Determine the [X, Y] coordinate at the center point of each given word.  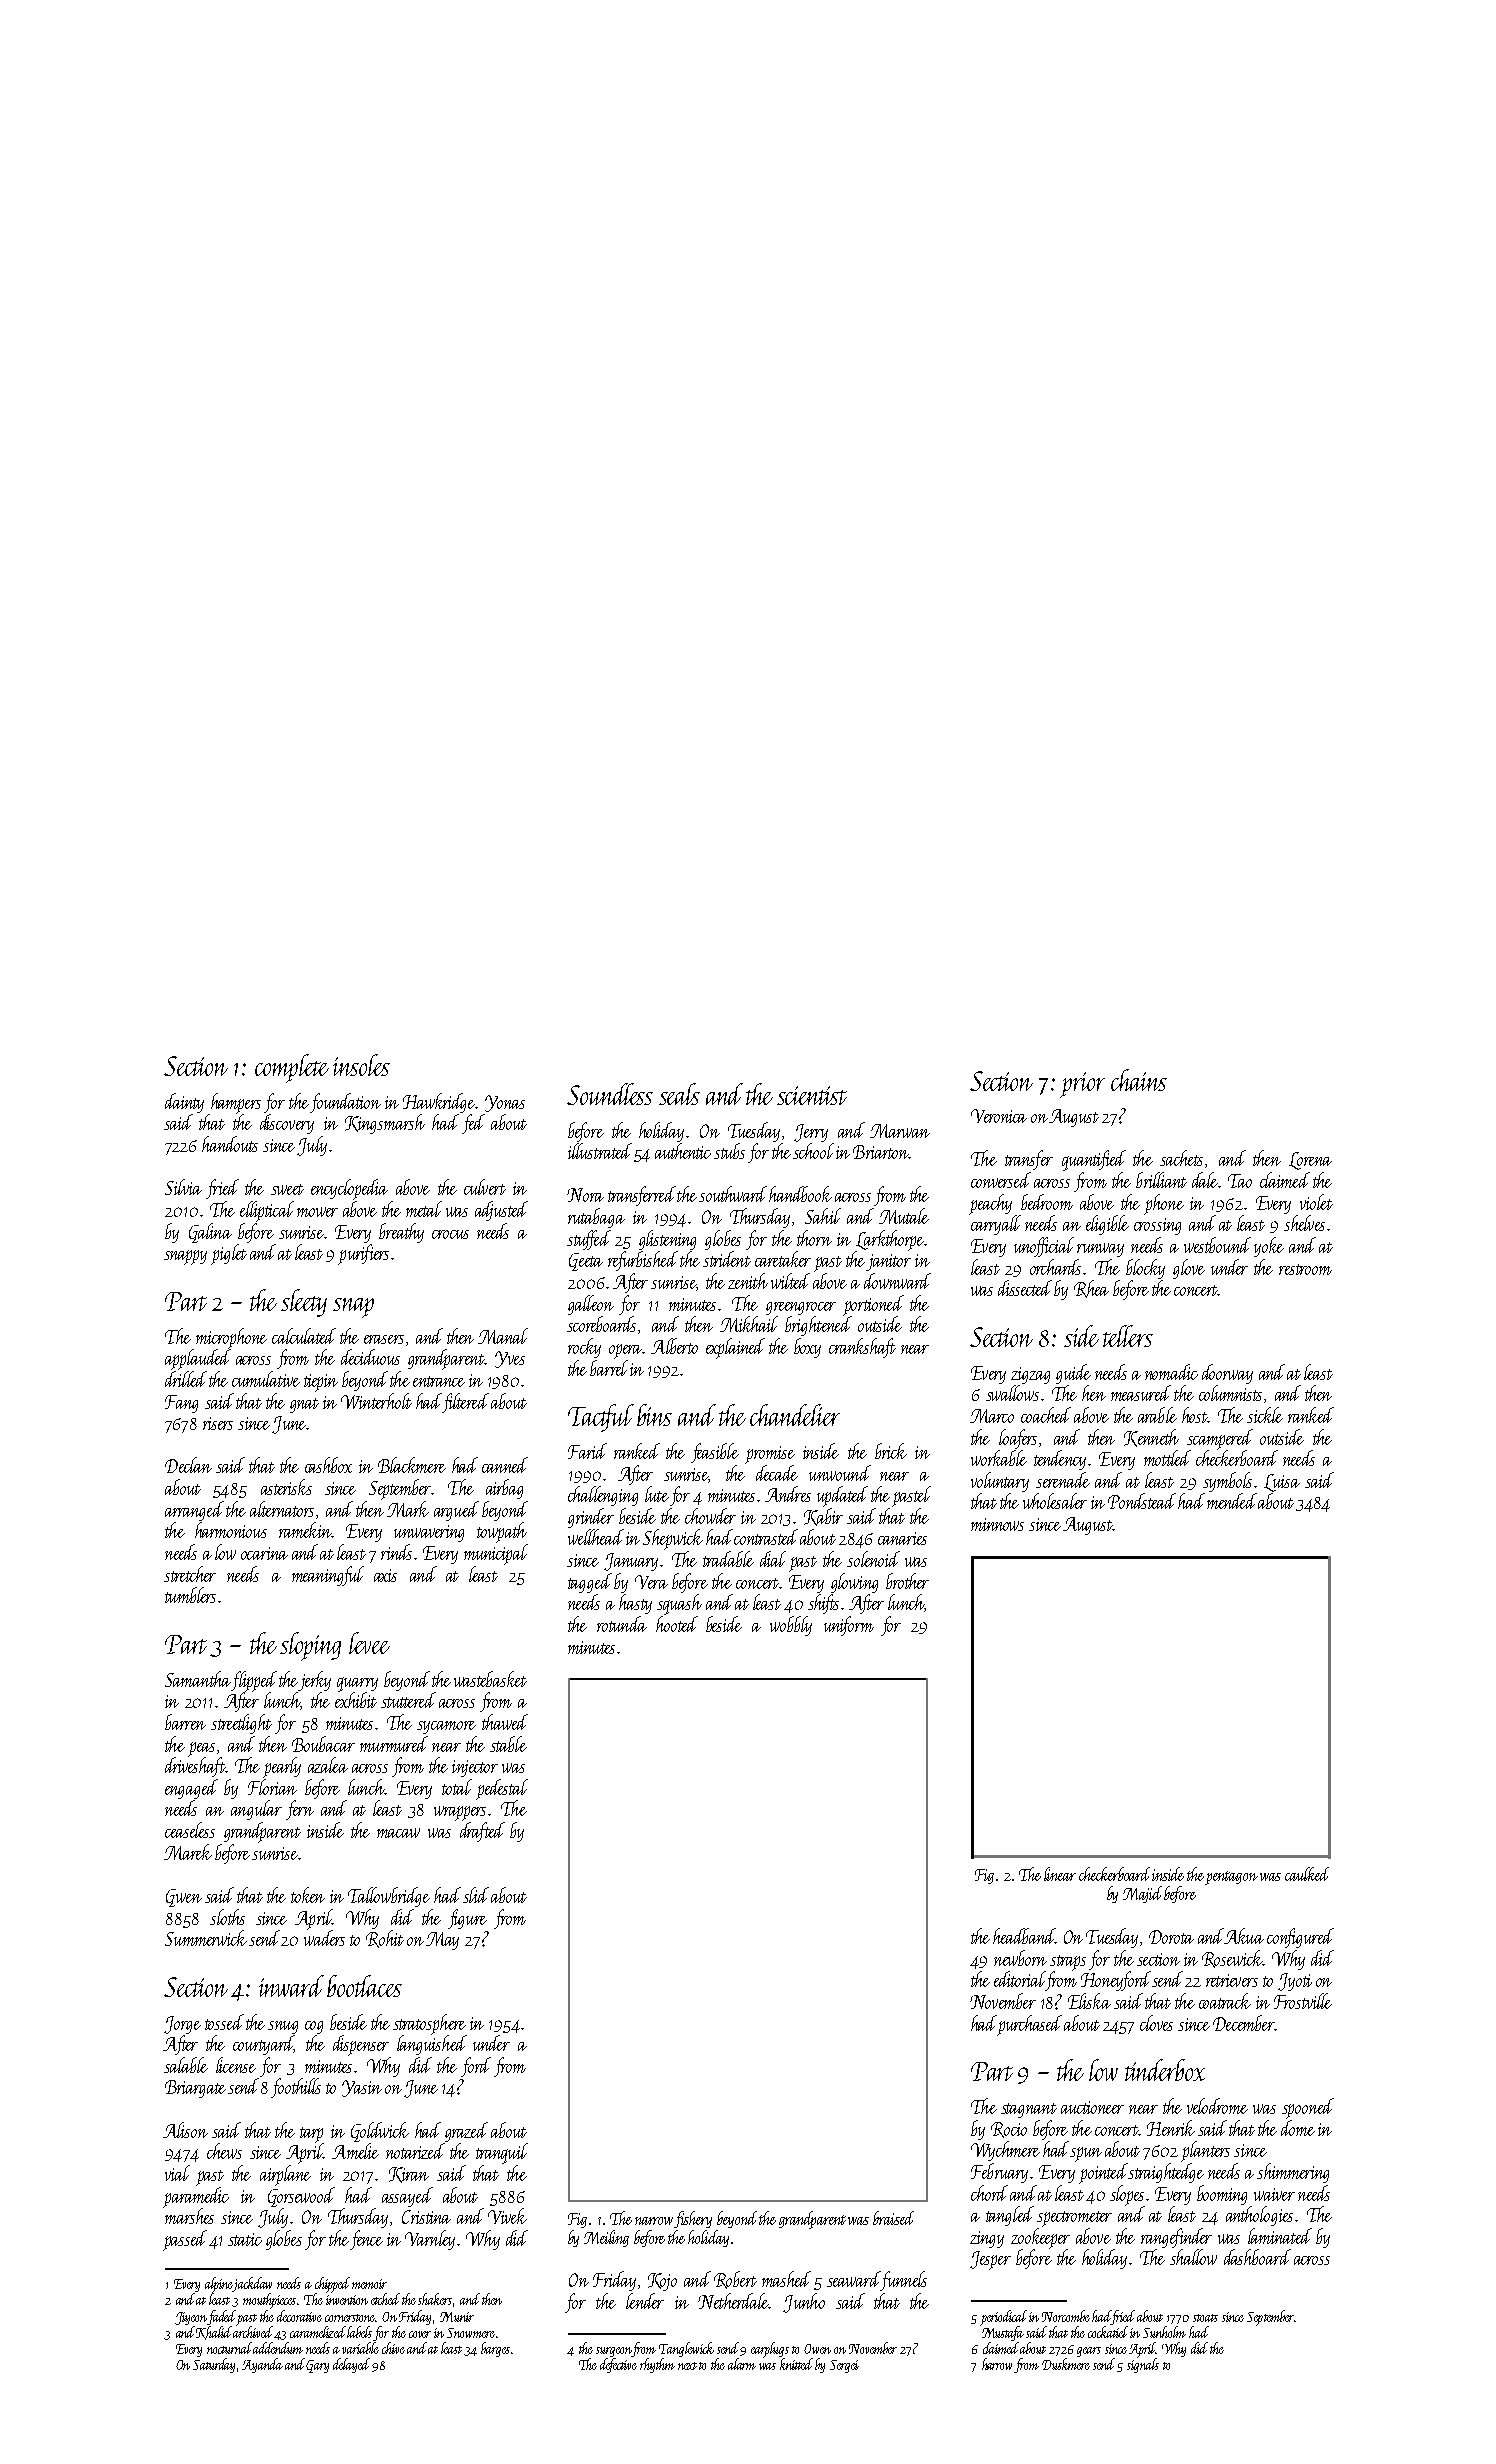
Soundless [610, 1094]
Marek [188, 1852]
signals [1143, 2365]
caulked [1307, 1874]
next [687, 2366]
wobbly [791, 1626]
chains [1139, 1080]
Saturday [214, 2365]
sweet [287, 1189]
